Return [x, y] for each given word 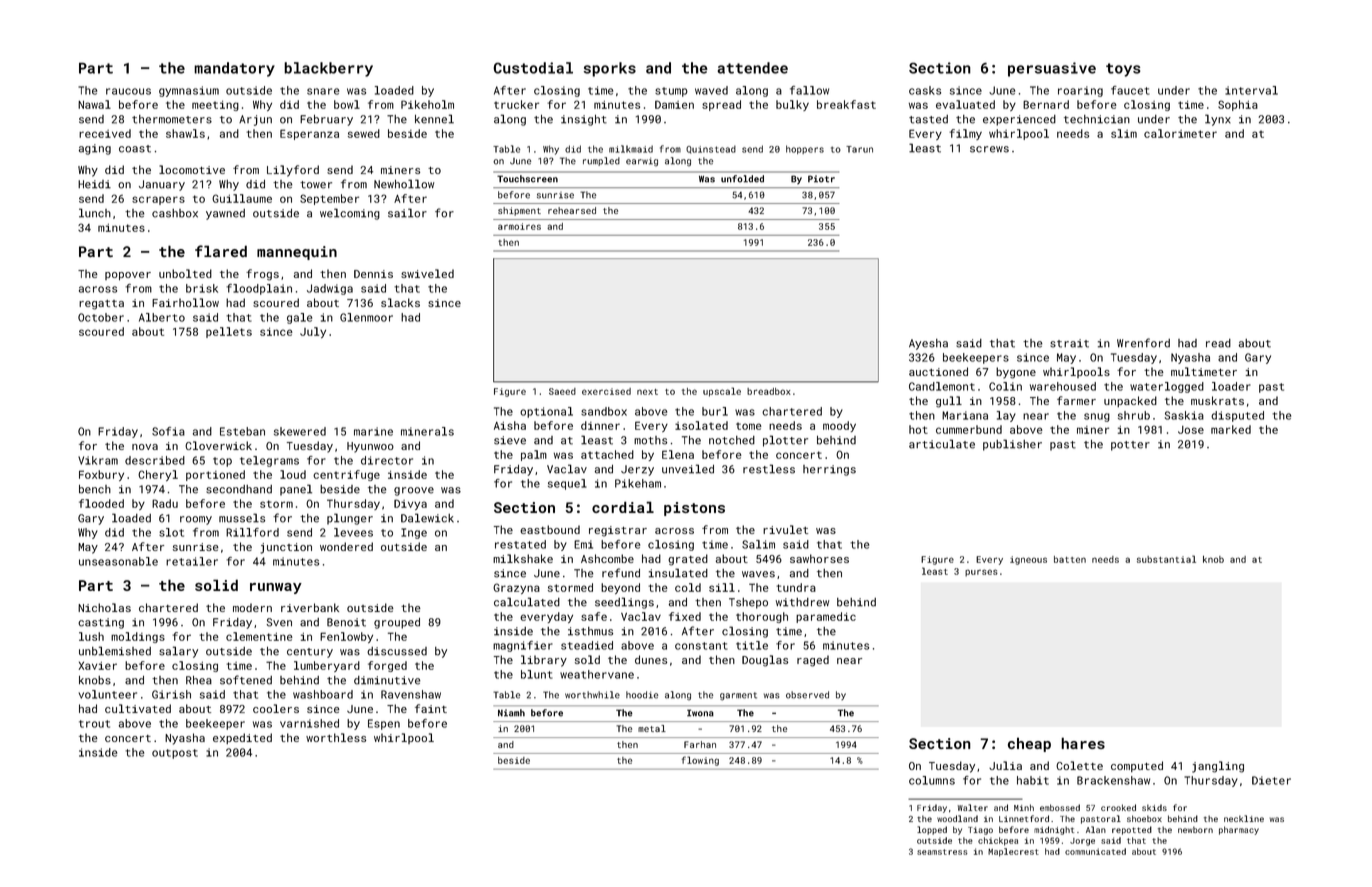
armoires [519, 226]
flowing [700, 761]
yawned [225, 214]
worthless [336, 737]
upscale [722, 392]
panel [296, 490]
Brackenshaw [1113, 780]
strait [1069, 343]
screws [989, 149]
